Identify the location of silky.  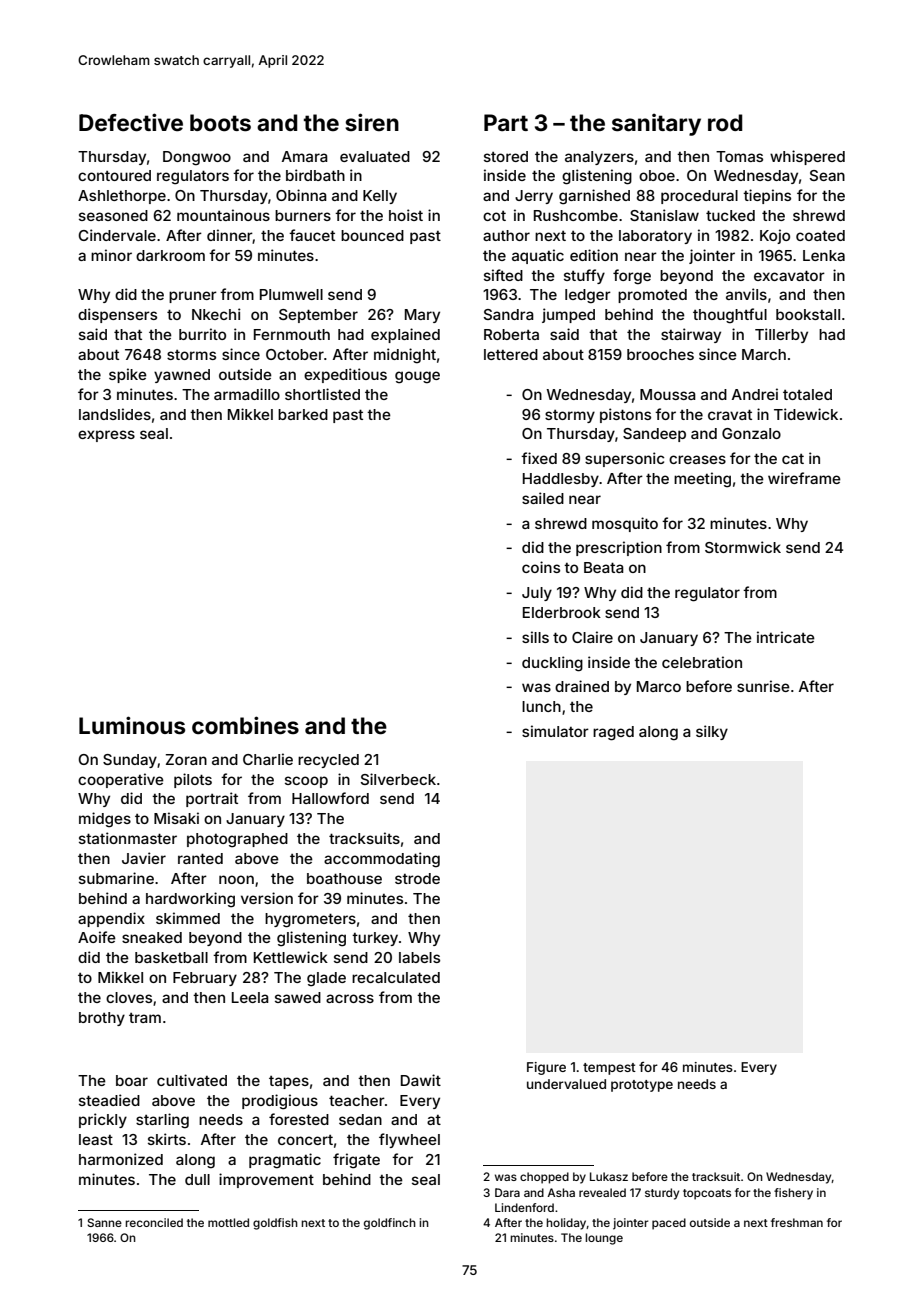
(712, 732).
